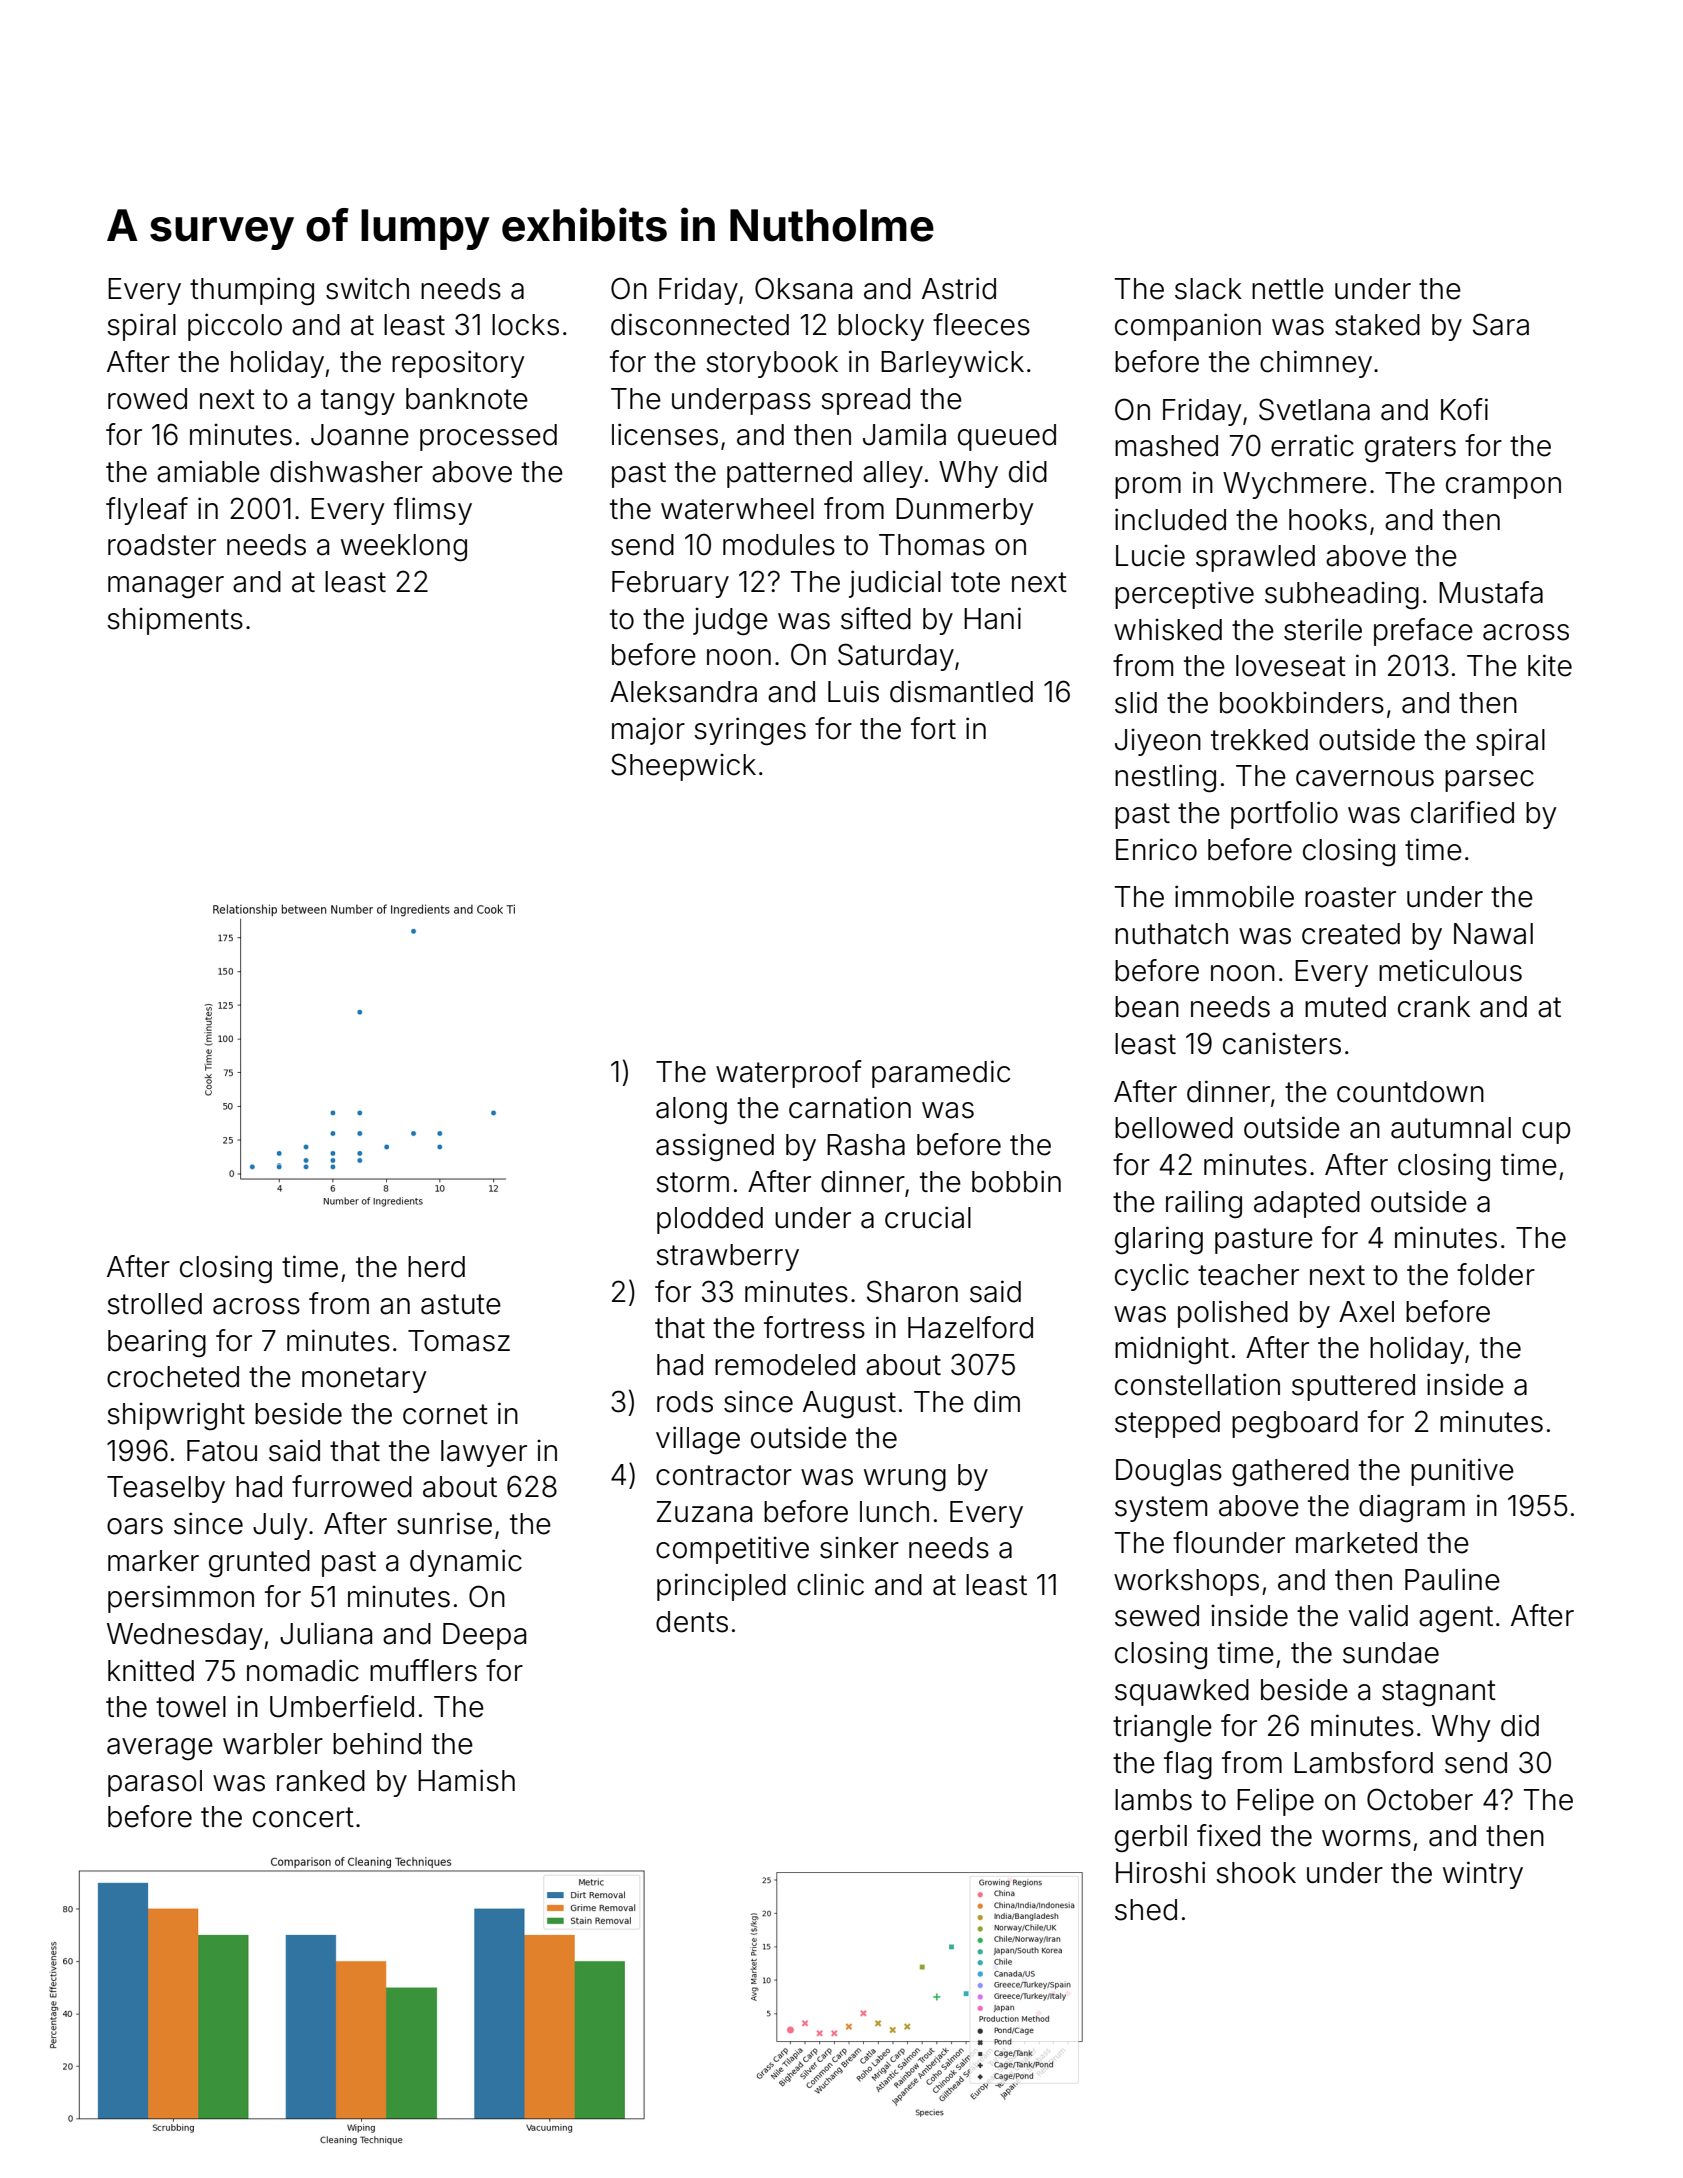 Image resolution: width=1683 pixels, height=2178 pixels. What do you see at coordinates (1491, 592) in the screenshot?
I see `Mustafa` at bounding box center [1491, 592].
